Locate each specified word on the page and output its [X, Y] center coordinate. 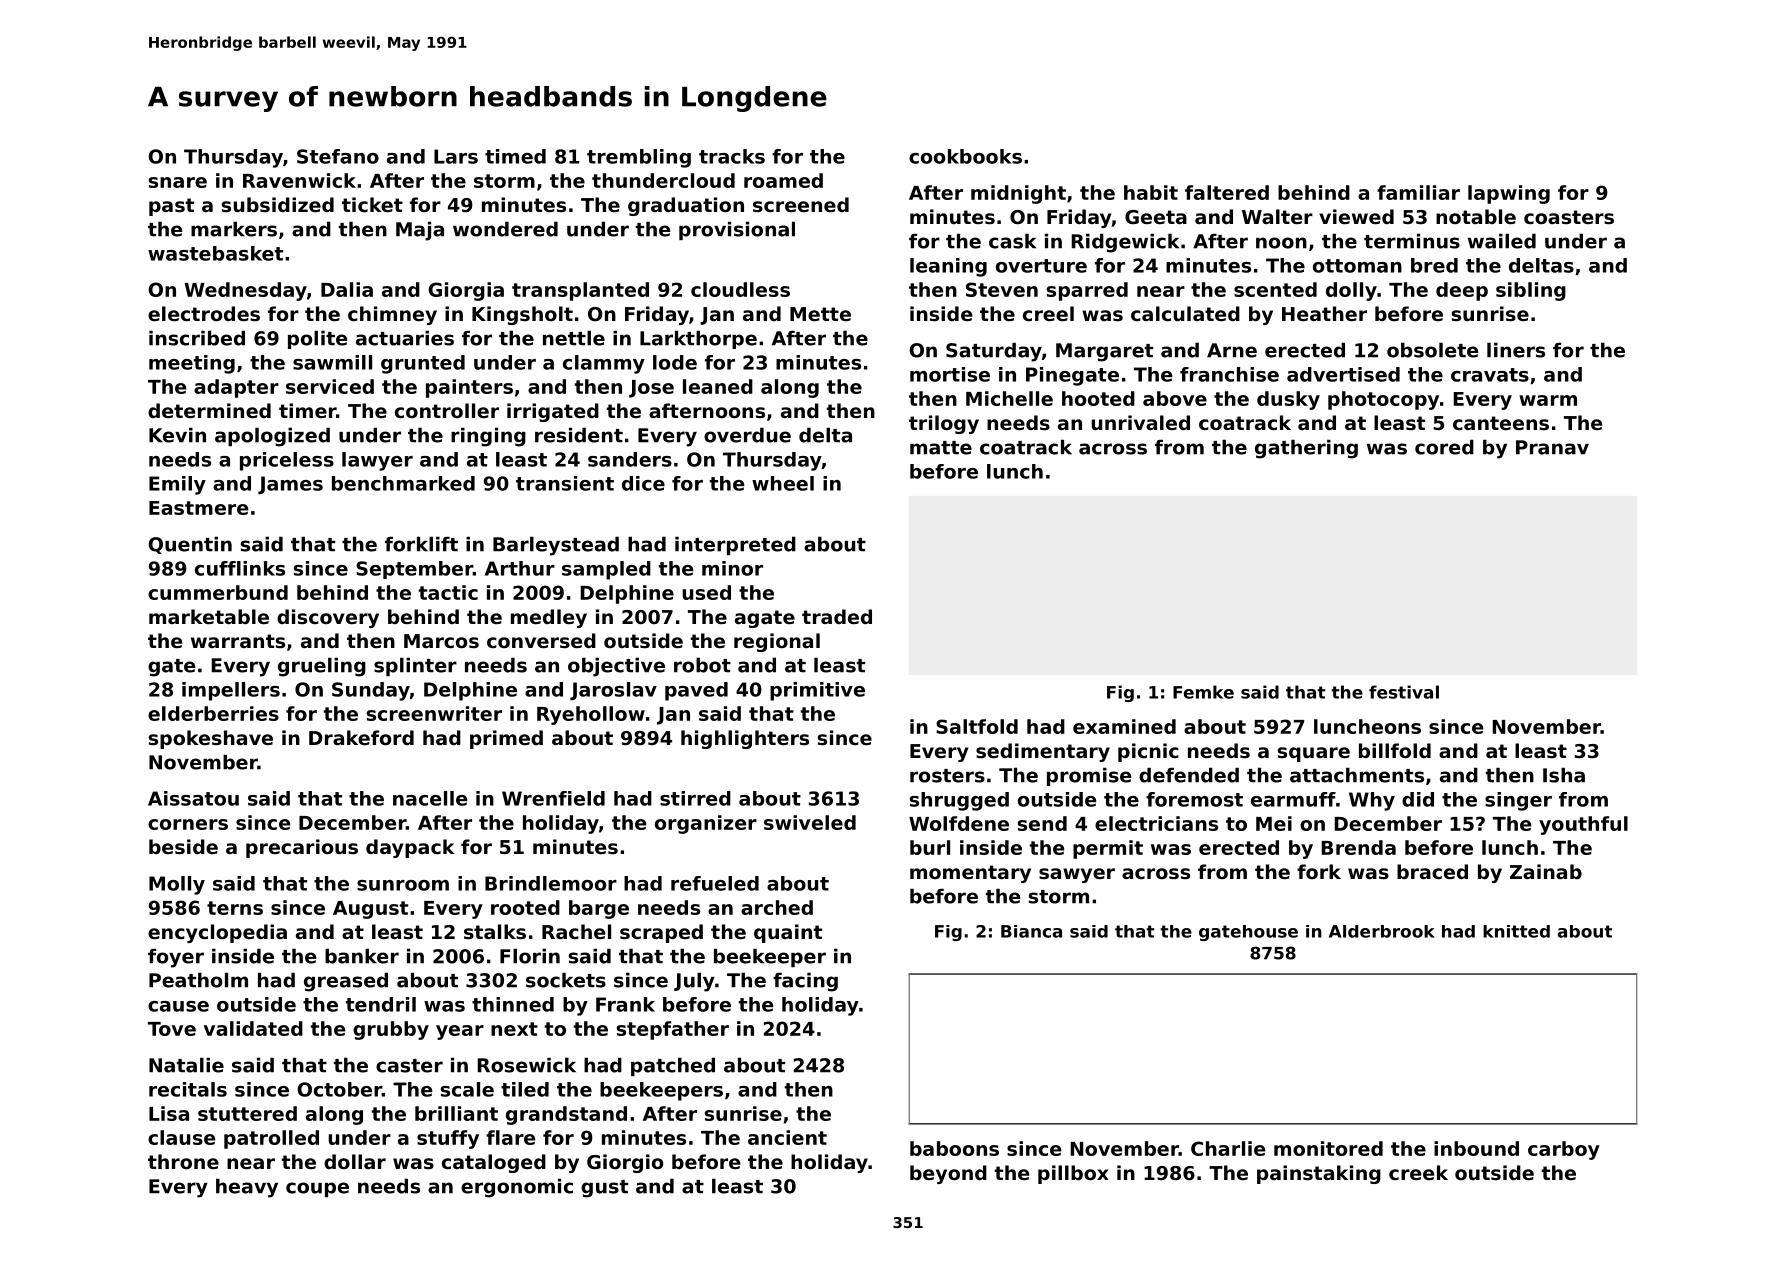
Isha [1564, 775]
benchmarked [403, 483]
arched [777, 907]
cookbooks [965, 156]
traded [837, 616]
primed [506, 739]
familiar [1418, 192]
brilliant [456, 1113]
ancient [787, 1137]
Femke [1203, 692]
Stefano [338, 156]
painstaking [1319, 1174]
